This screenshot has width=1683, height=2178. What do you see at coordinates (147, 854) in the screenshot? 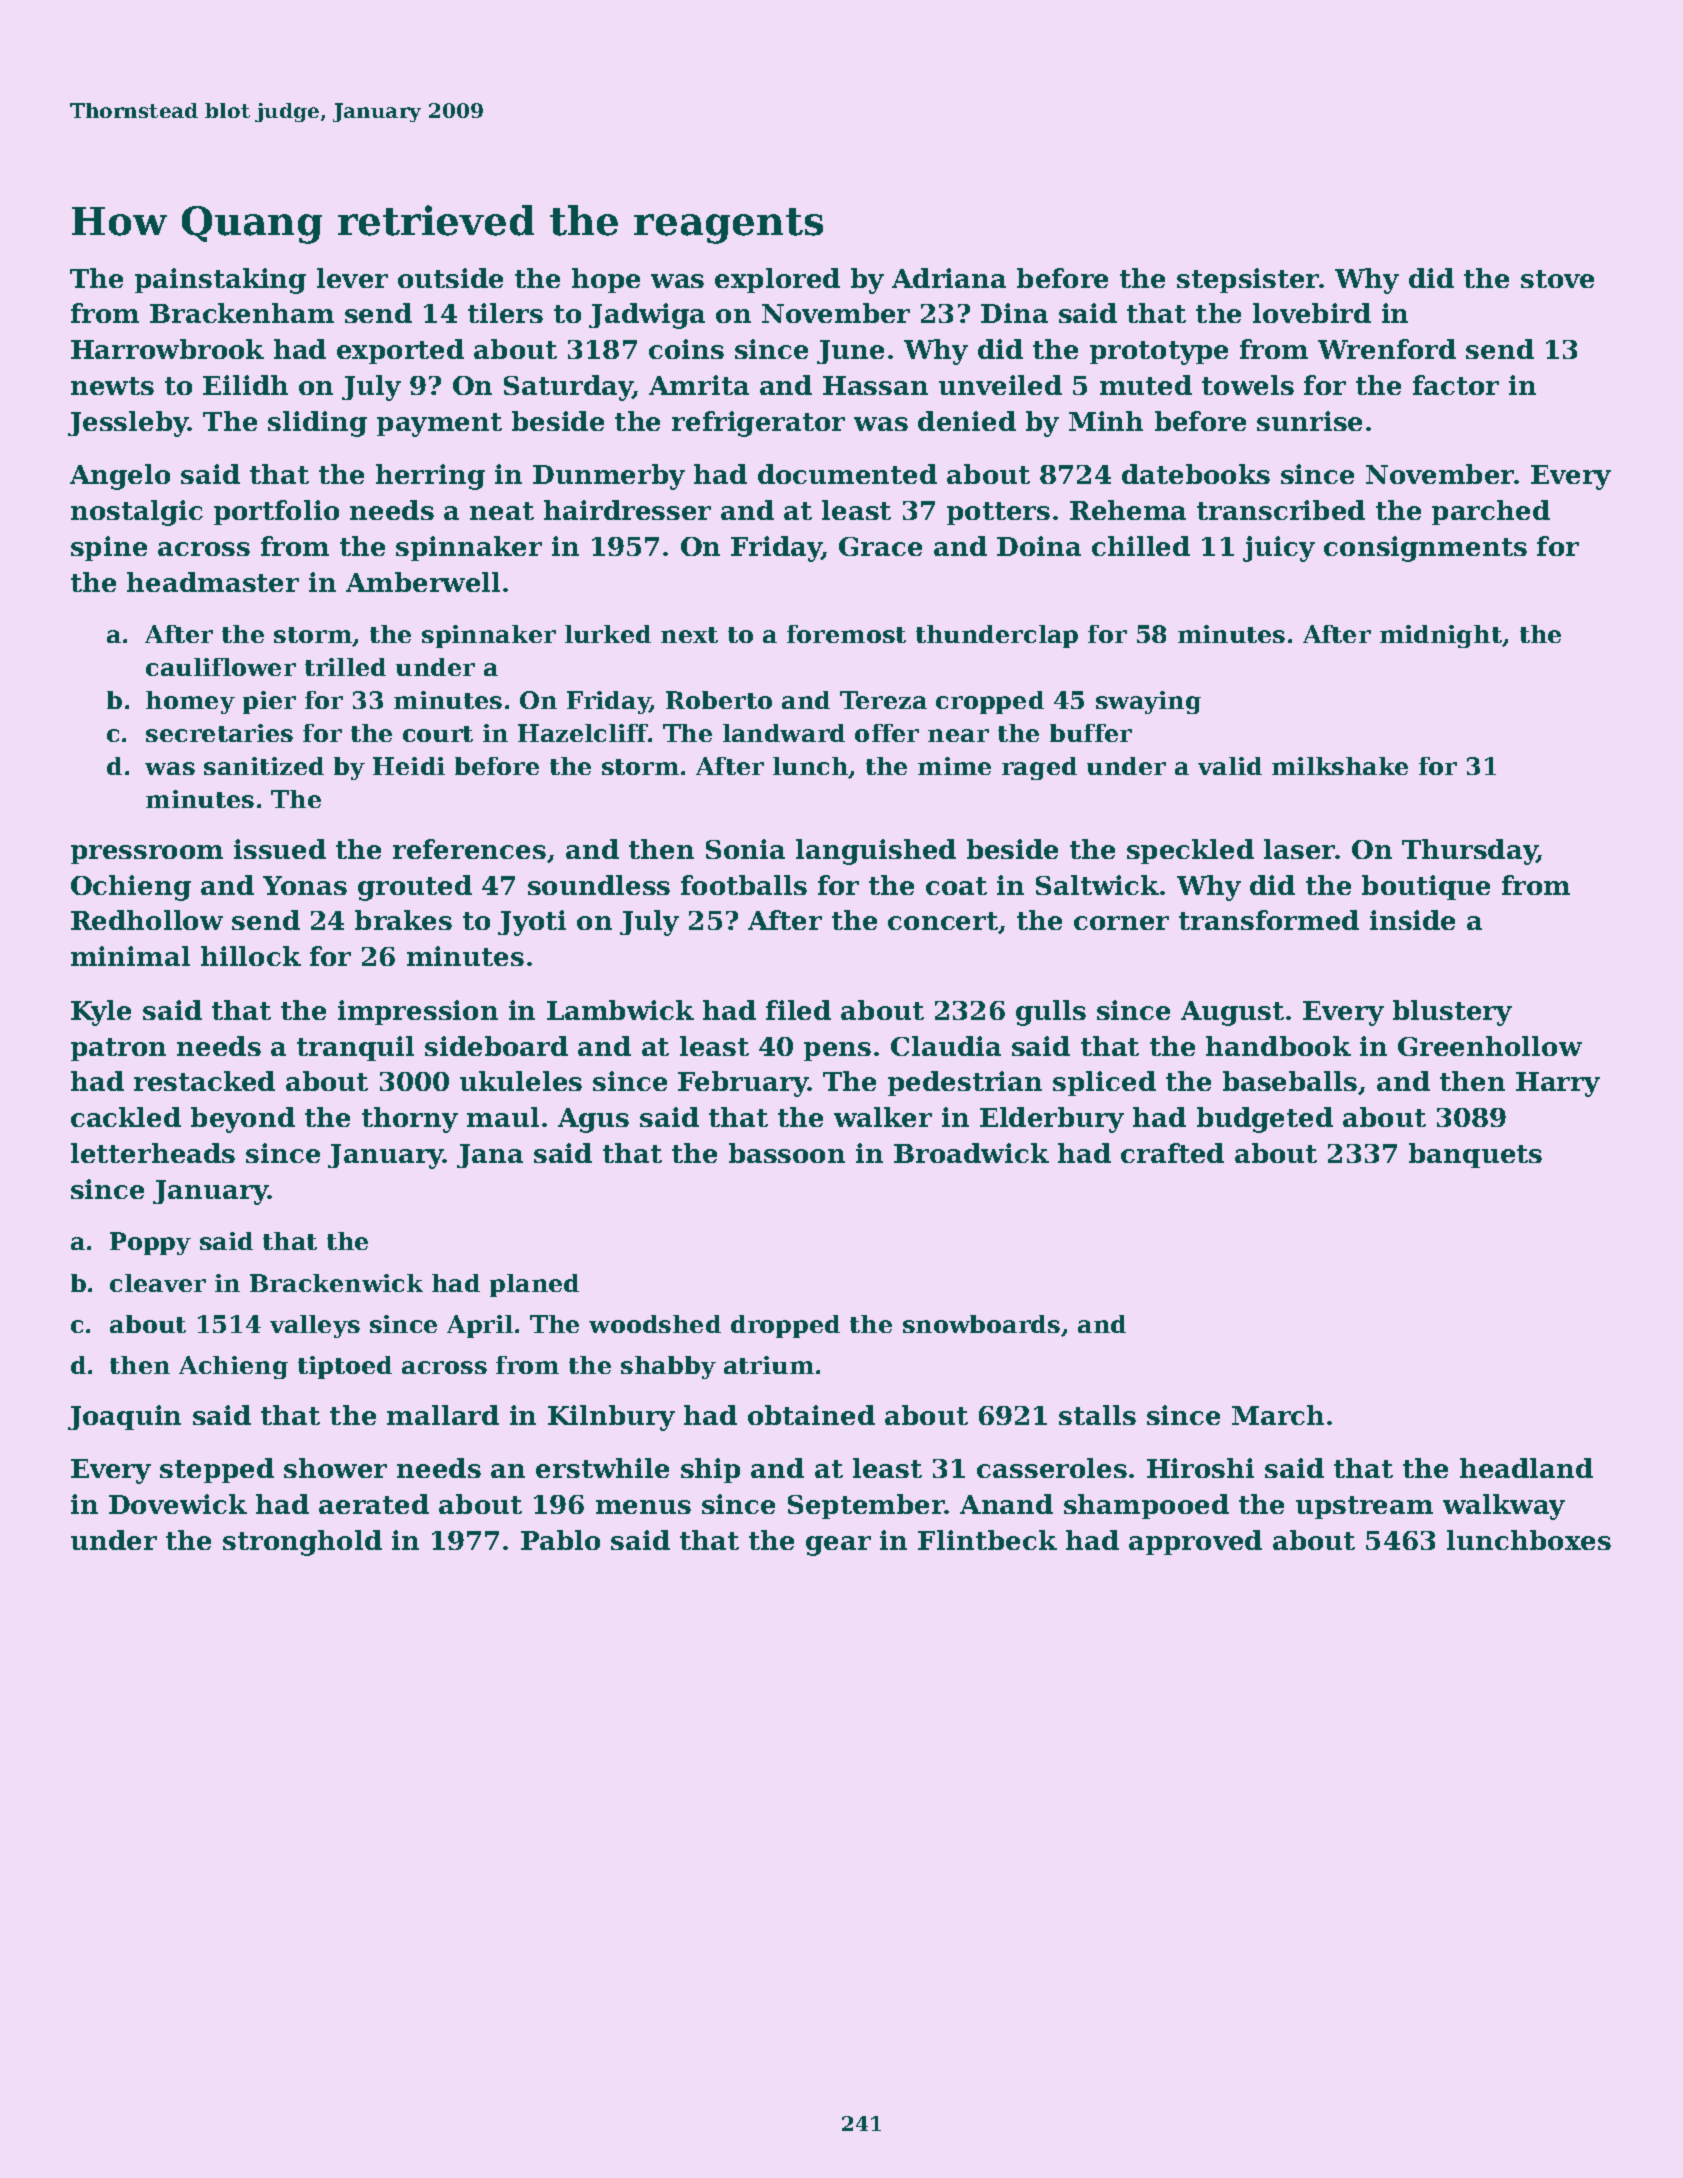
I see `pressroom` at bounding box center [147, 854].
